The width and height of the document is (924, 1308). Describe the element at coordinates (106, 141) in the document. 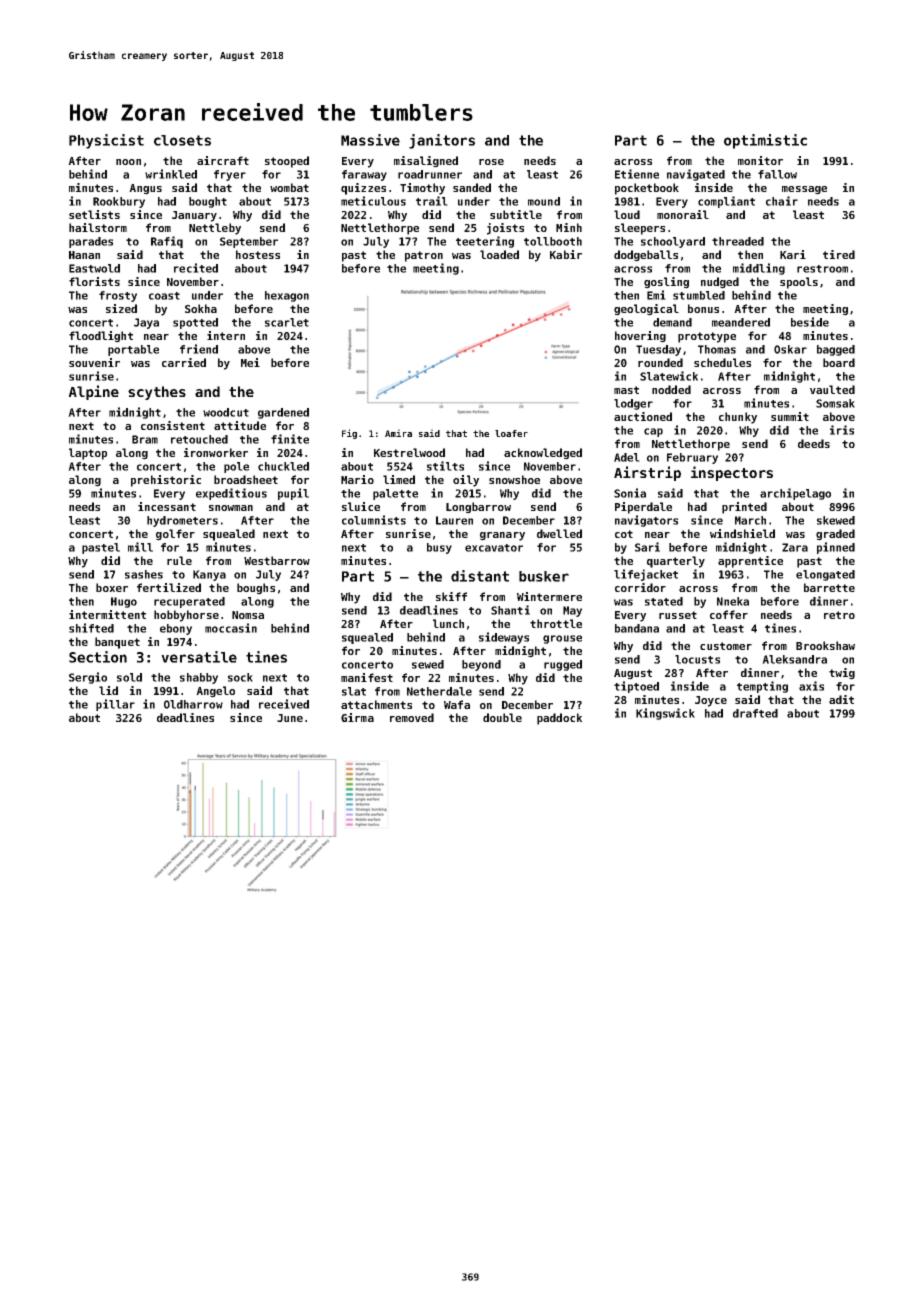

I see `Physicist` at that location.
